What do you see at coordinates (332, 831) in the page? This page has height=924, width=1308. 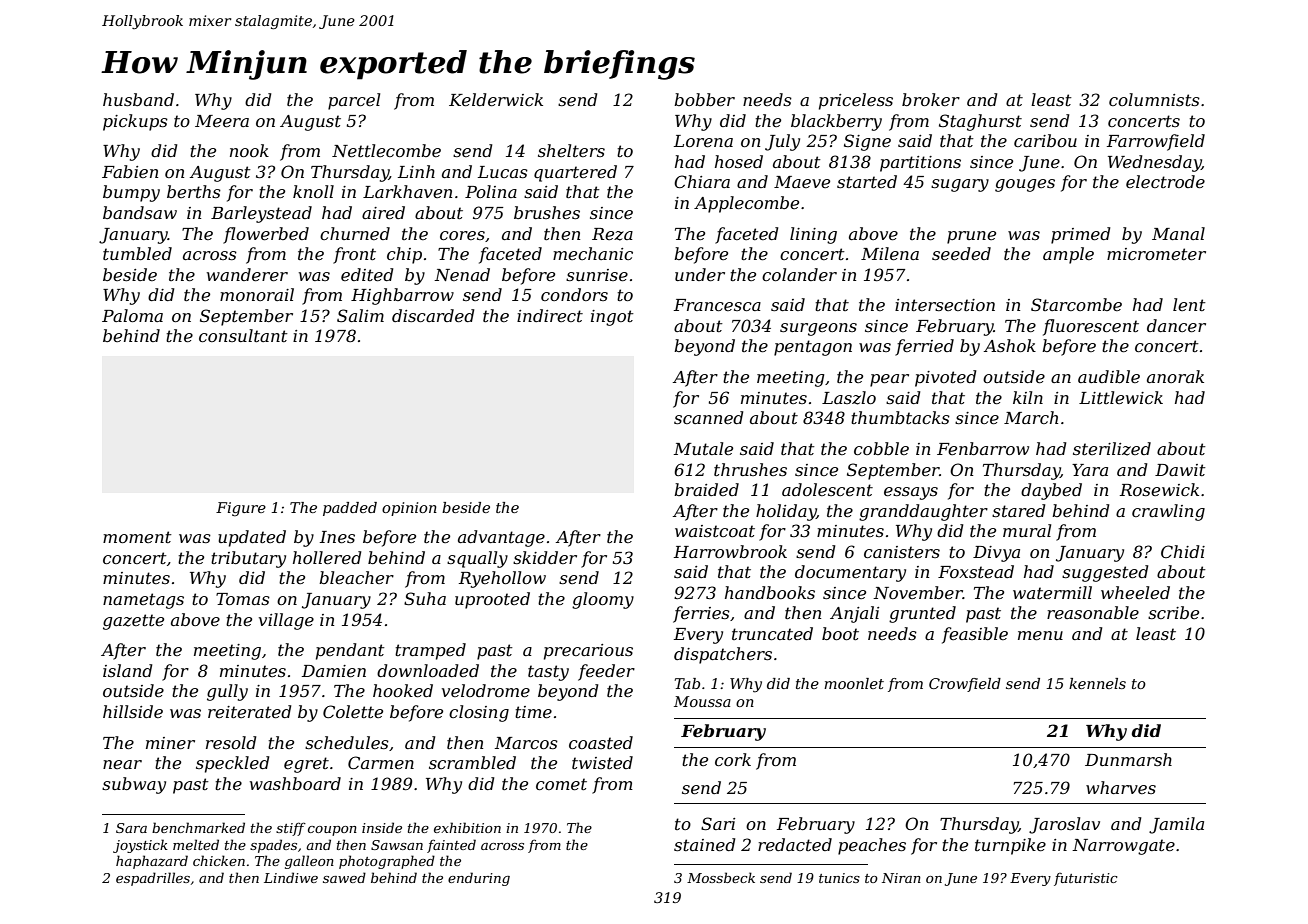 I see `coupon` at bounding box center [332, 831].
